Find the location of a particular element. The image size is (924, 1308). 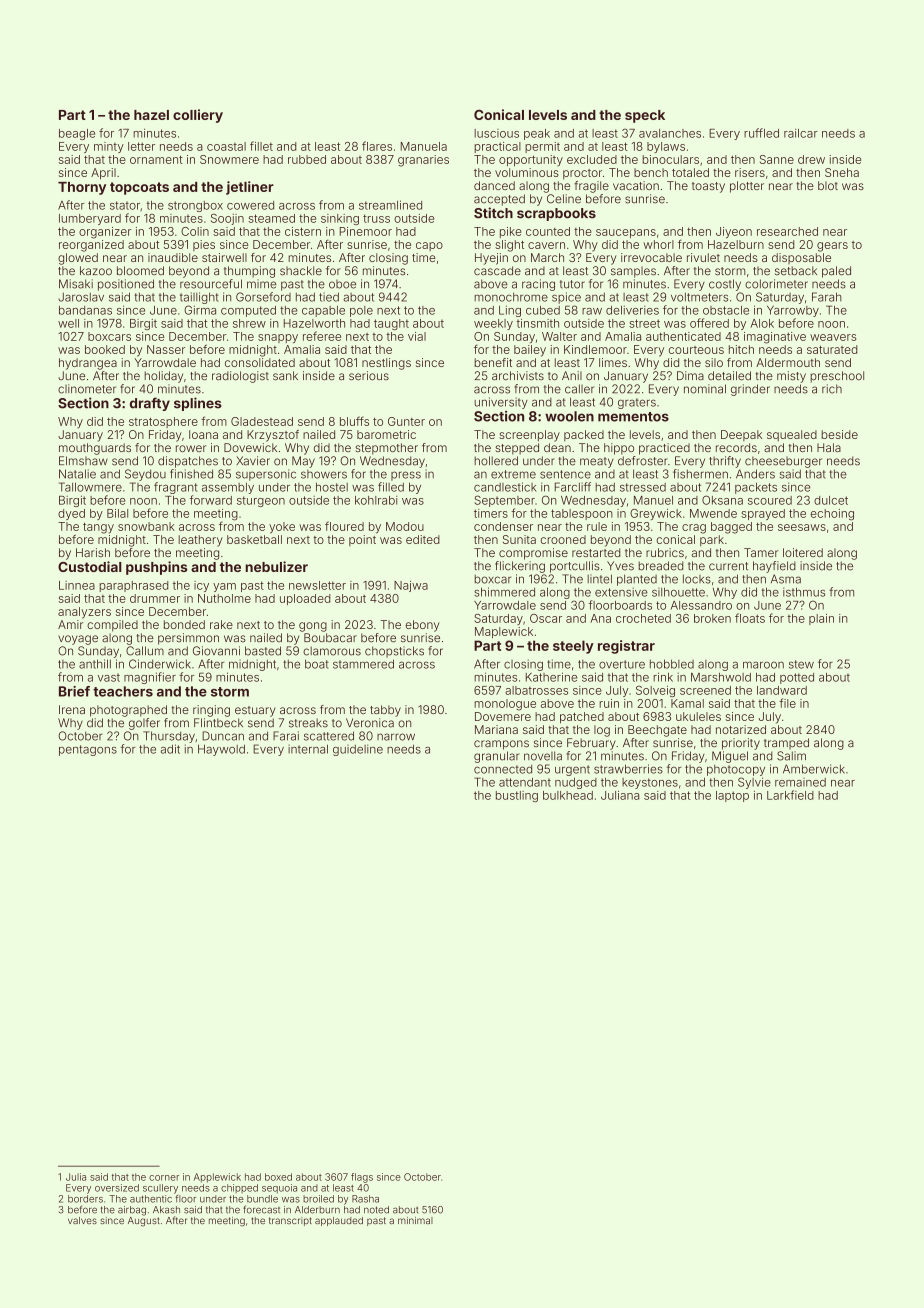

transcript is located at coordinates (290, 1221).
